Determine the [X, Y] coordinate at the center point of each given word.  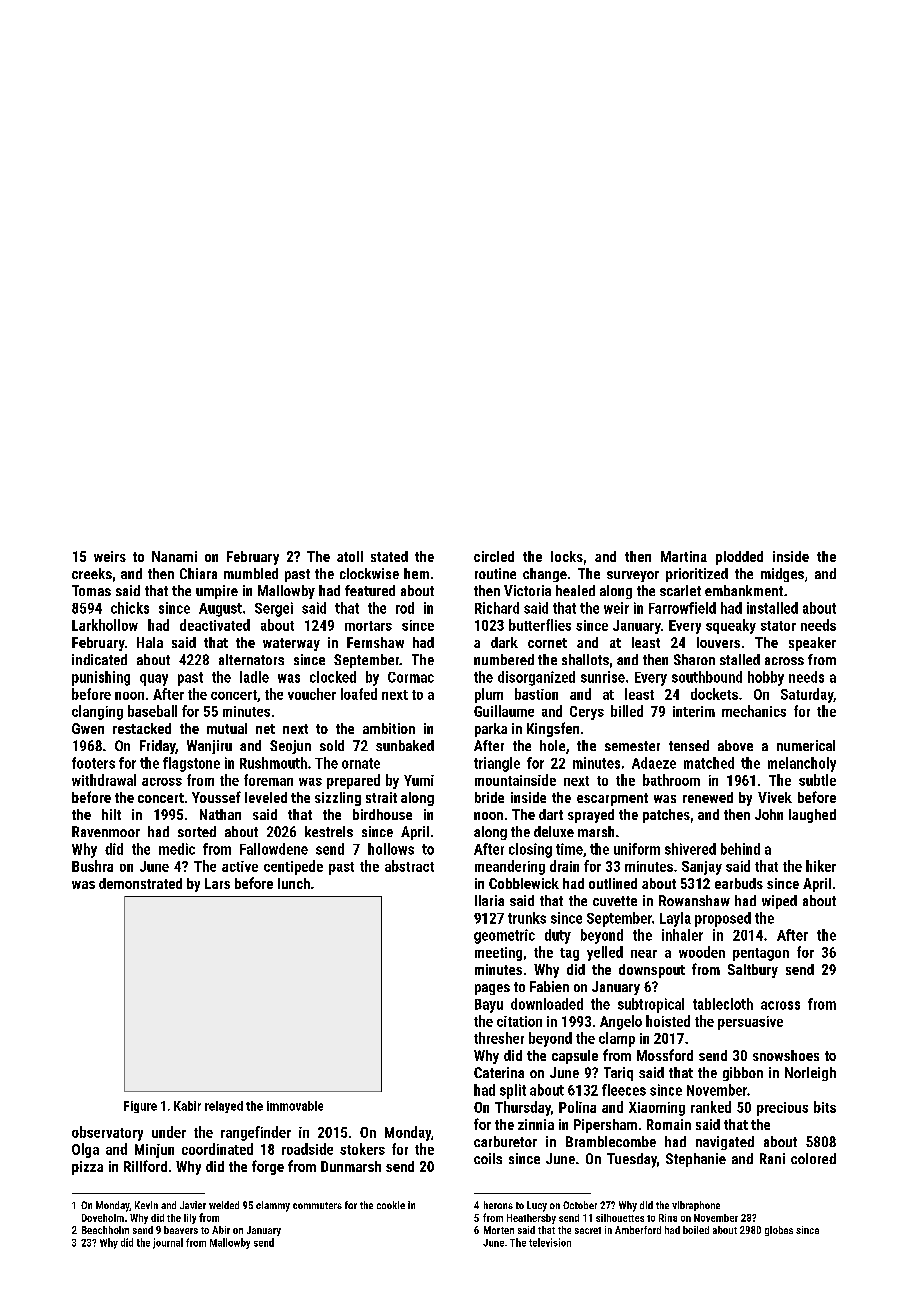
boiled [696, 1230]
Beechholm [105, 1230]
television [550, 1242]
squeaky [731, 626]
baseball [152, 711]
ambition [389, 728]
